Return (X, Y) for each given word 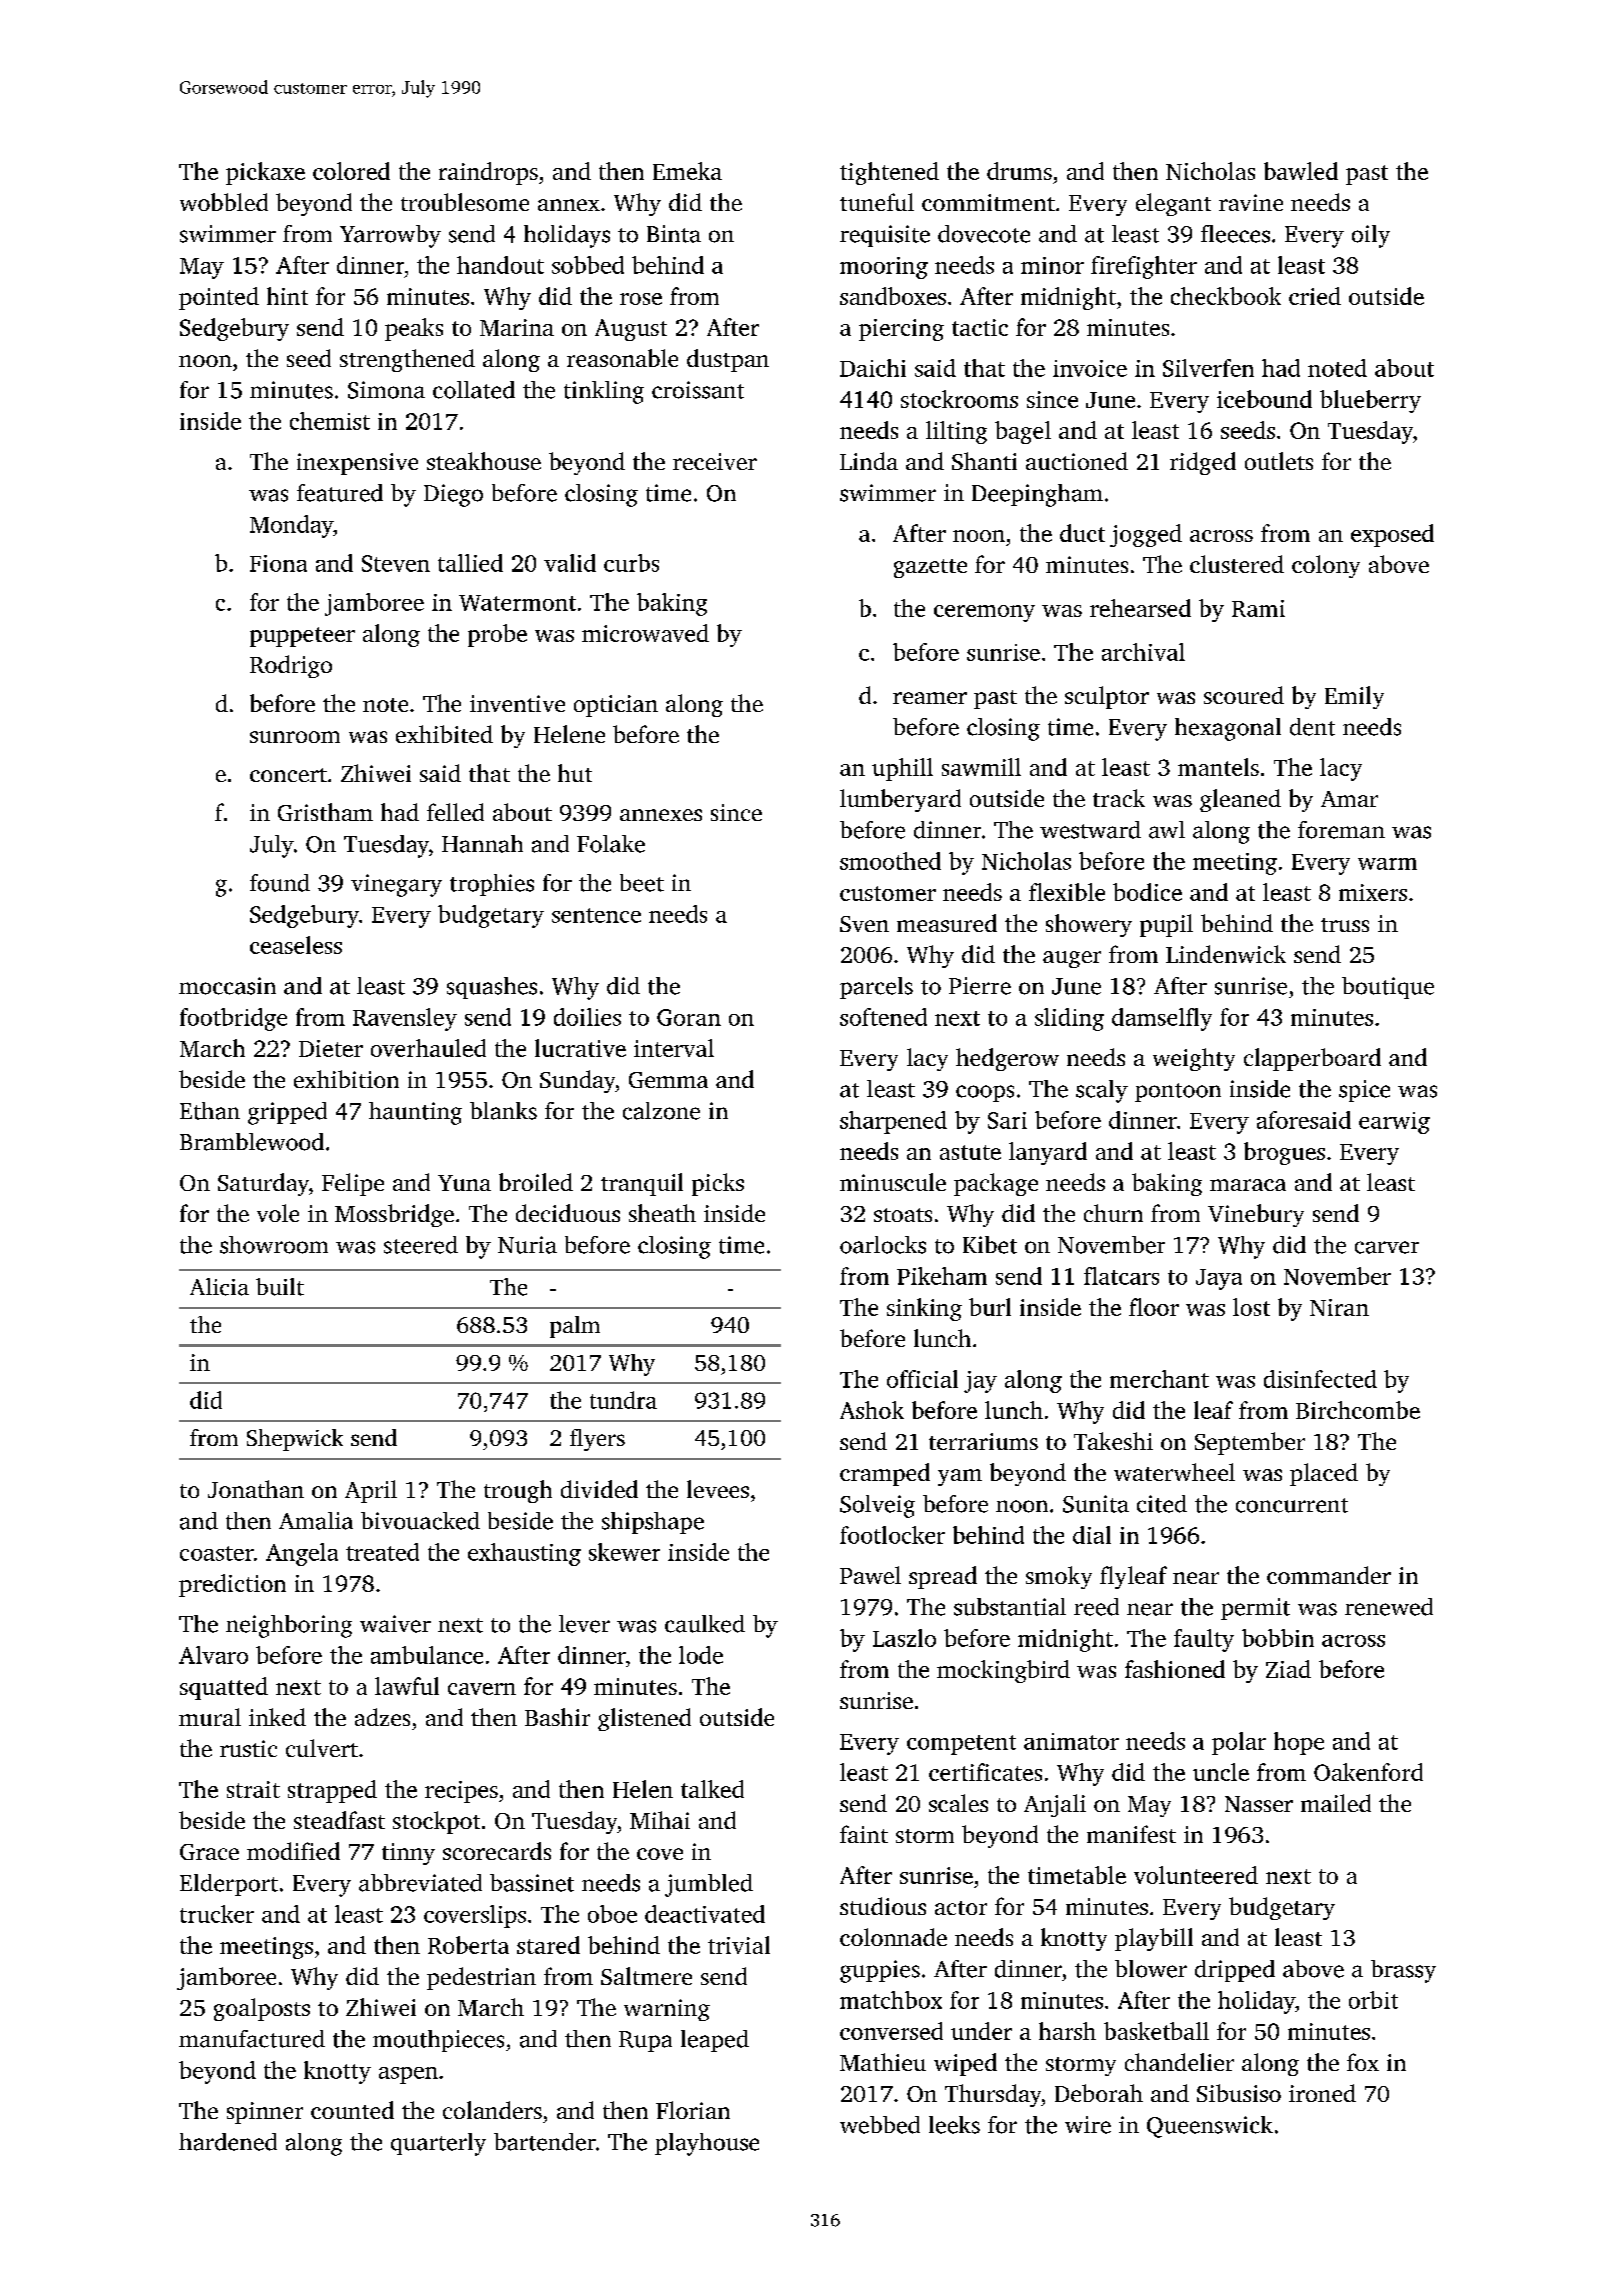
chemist (330, 421)
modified (293, 1851)
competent (961, 1745)
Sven (864, 924)
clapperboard (1312, 1059)
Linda (869, 461)
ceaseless (296, 945)
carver (1387, 1247)
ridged (1203, 463)
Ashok (872, 1410)
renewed (1389, 1607)
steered (421, 1245)
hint (287, 296)
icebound (1264, 399)
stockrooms (959, 399)
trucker (217, 1914)
